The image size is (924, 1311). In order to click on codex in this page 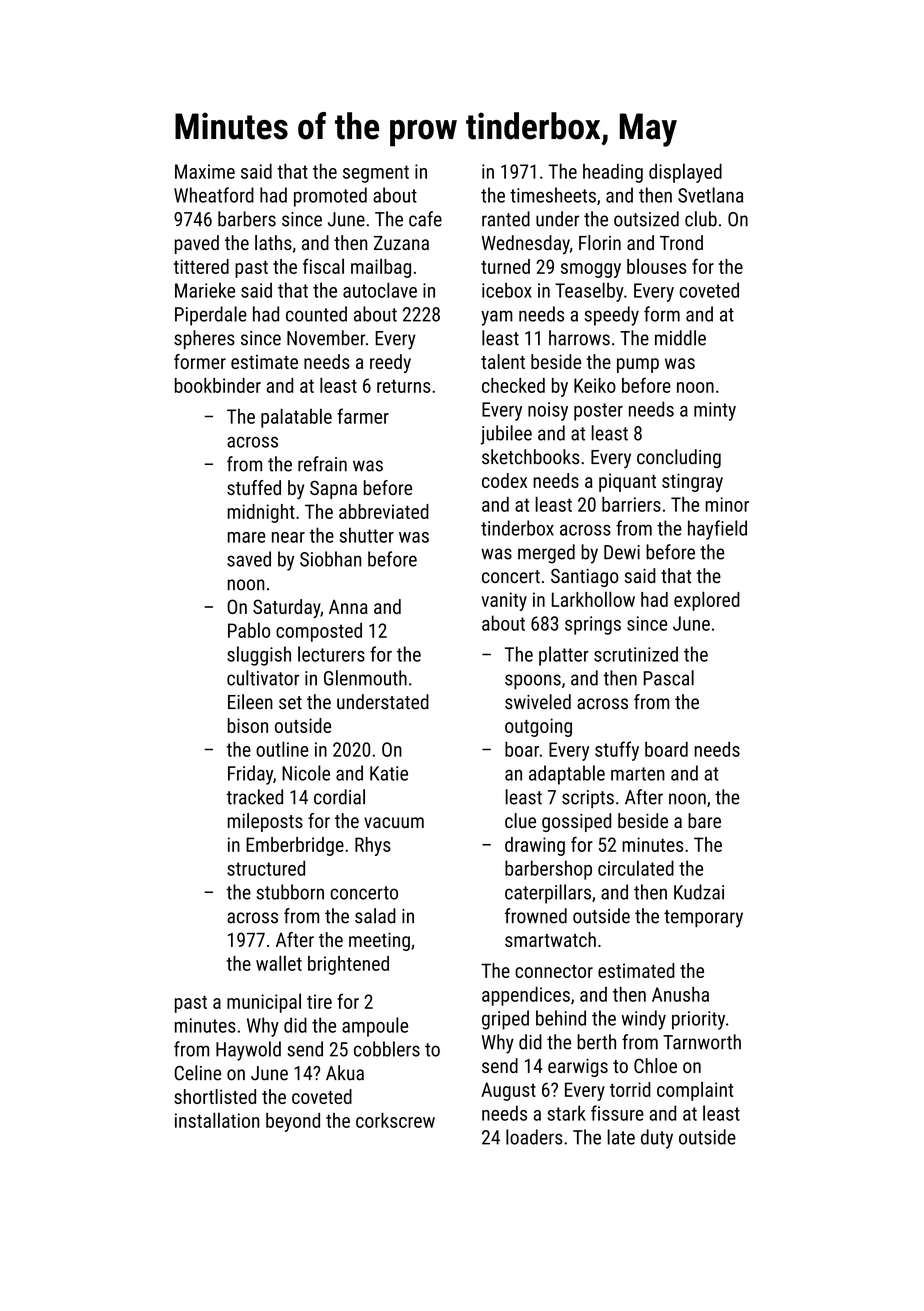, I will do `click(504, 480)`.
